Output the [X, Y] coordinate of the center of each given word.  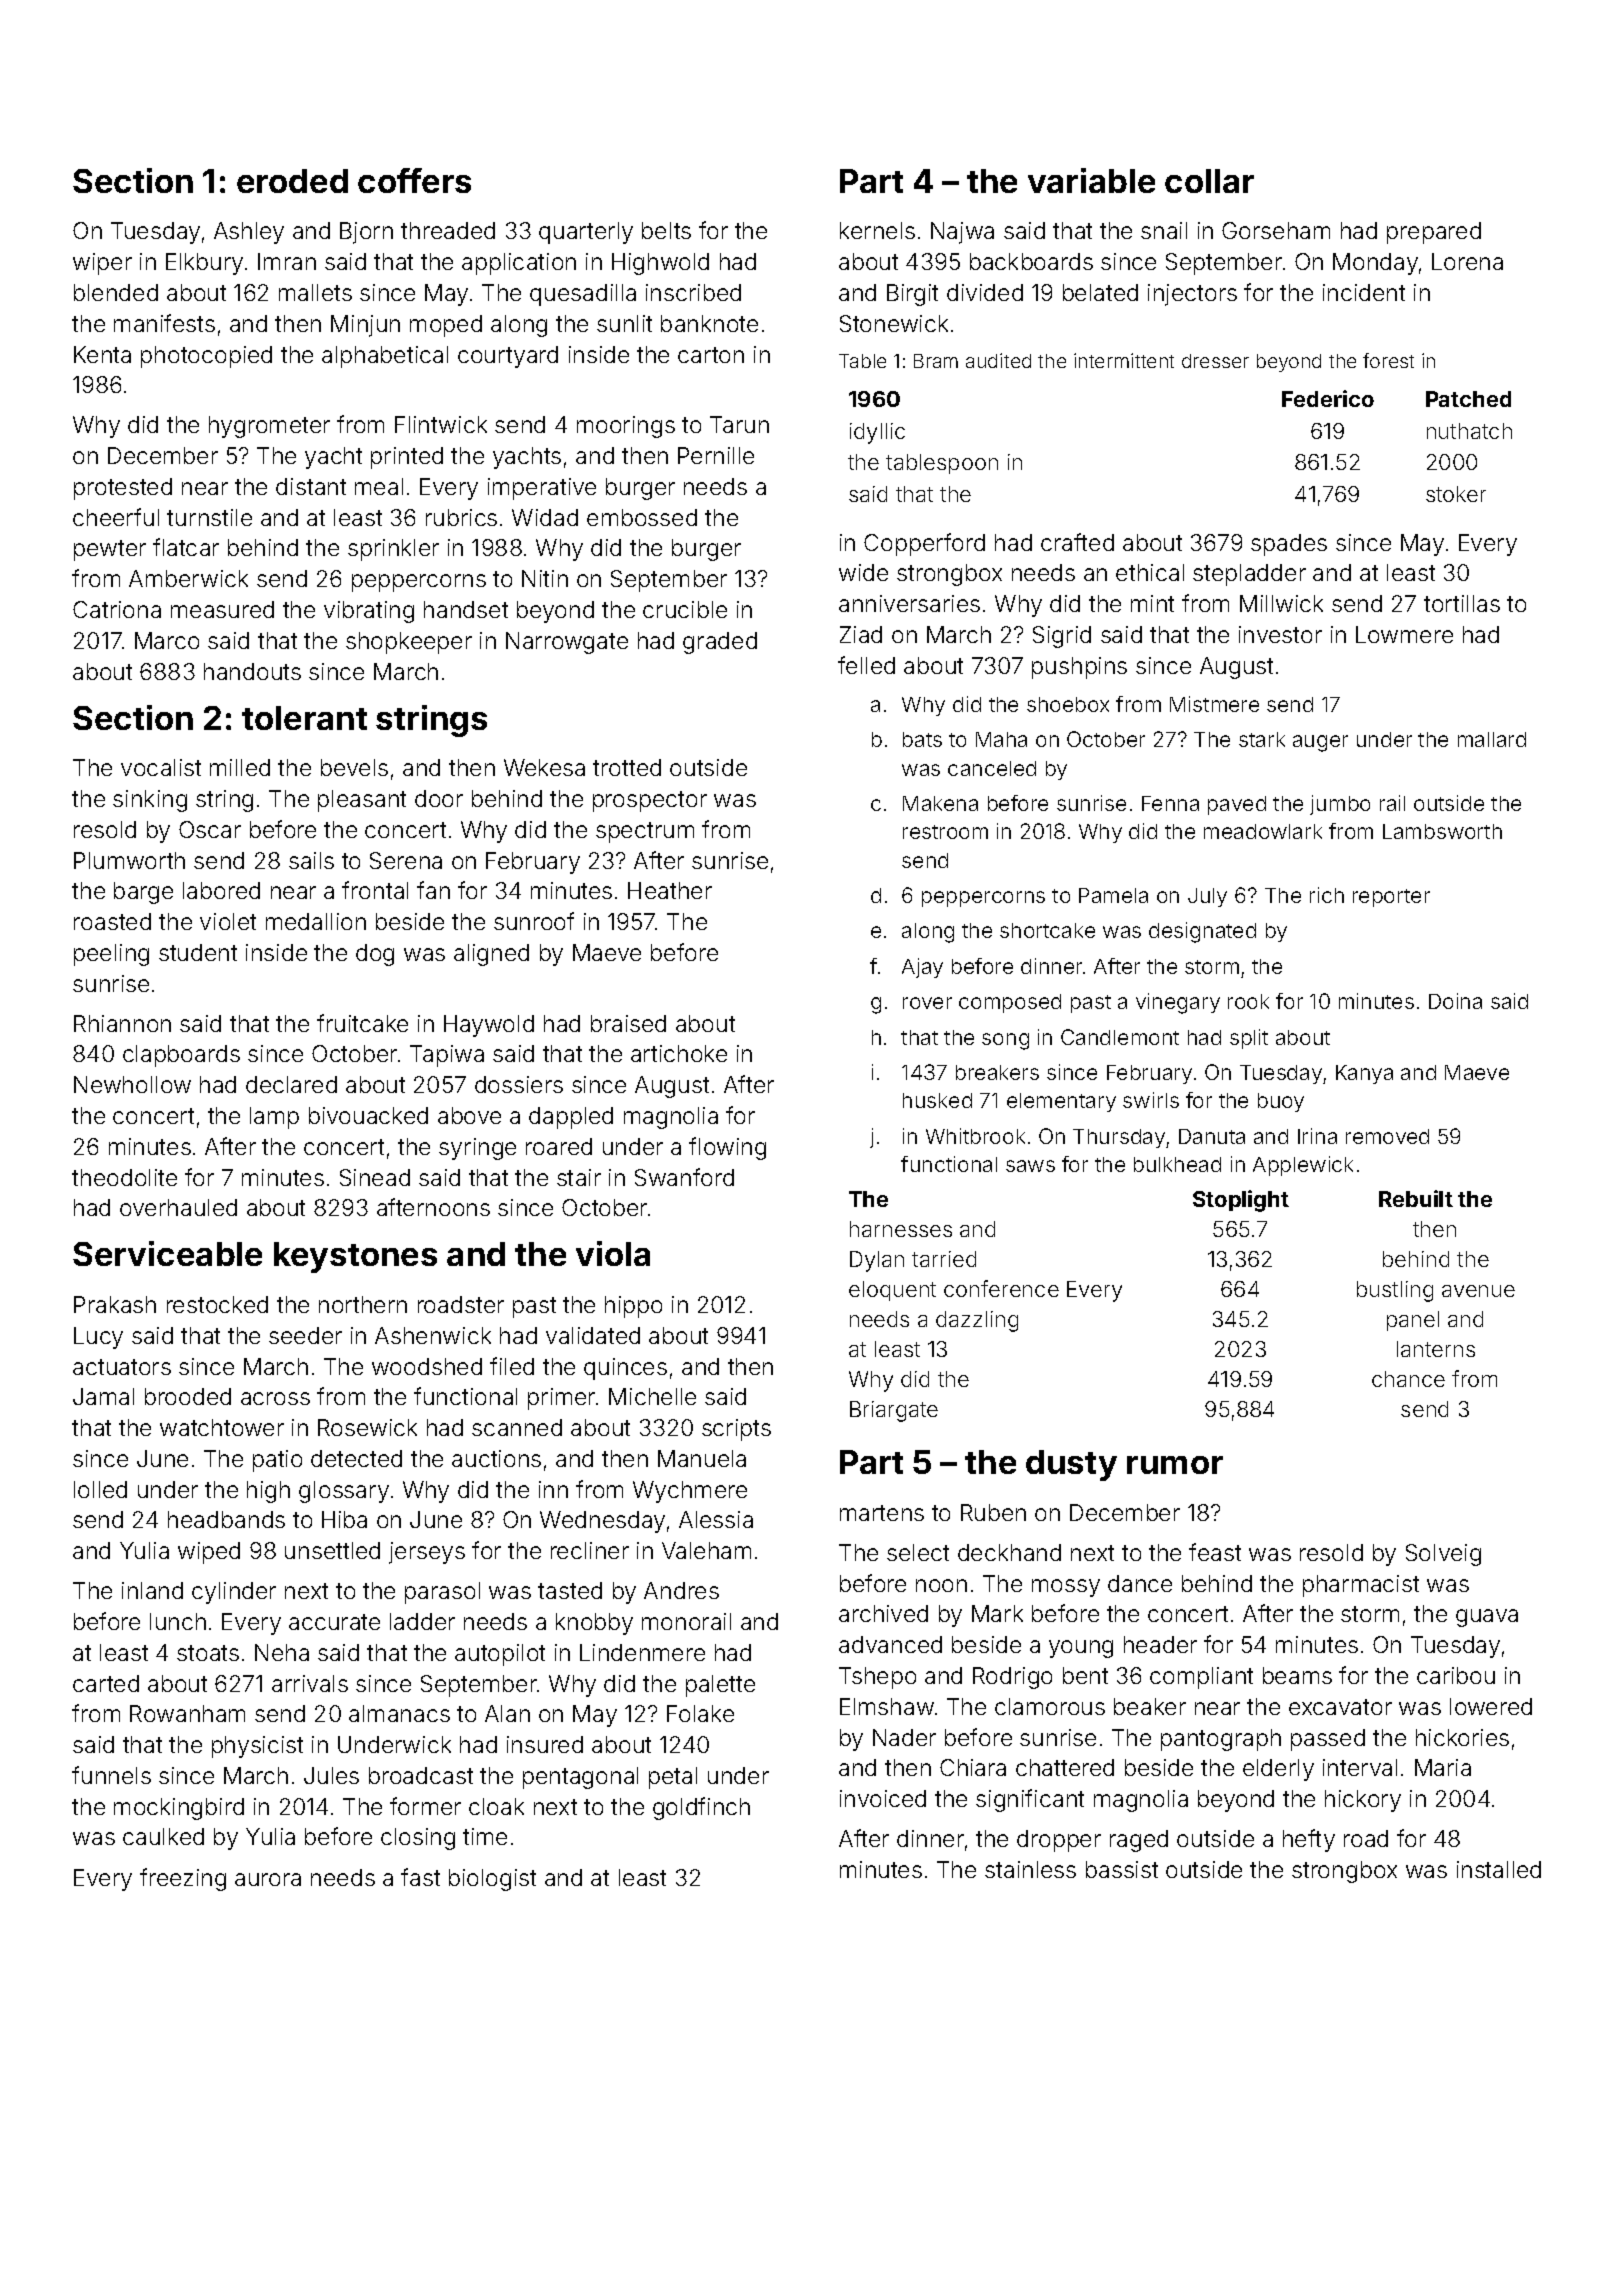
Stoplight [1241, 1201]
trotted [627, 767]
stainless [1030, 1869]
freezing [183, 1879]
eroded [292, 181]
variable [1091, 180]
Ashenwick [433, 1335]
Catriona [117, 609]
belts [666, 230]
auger [1320, 743]
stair [579, 1177]
